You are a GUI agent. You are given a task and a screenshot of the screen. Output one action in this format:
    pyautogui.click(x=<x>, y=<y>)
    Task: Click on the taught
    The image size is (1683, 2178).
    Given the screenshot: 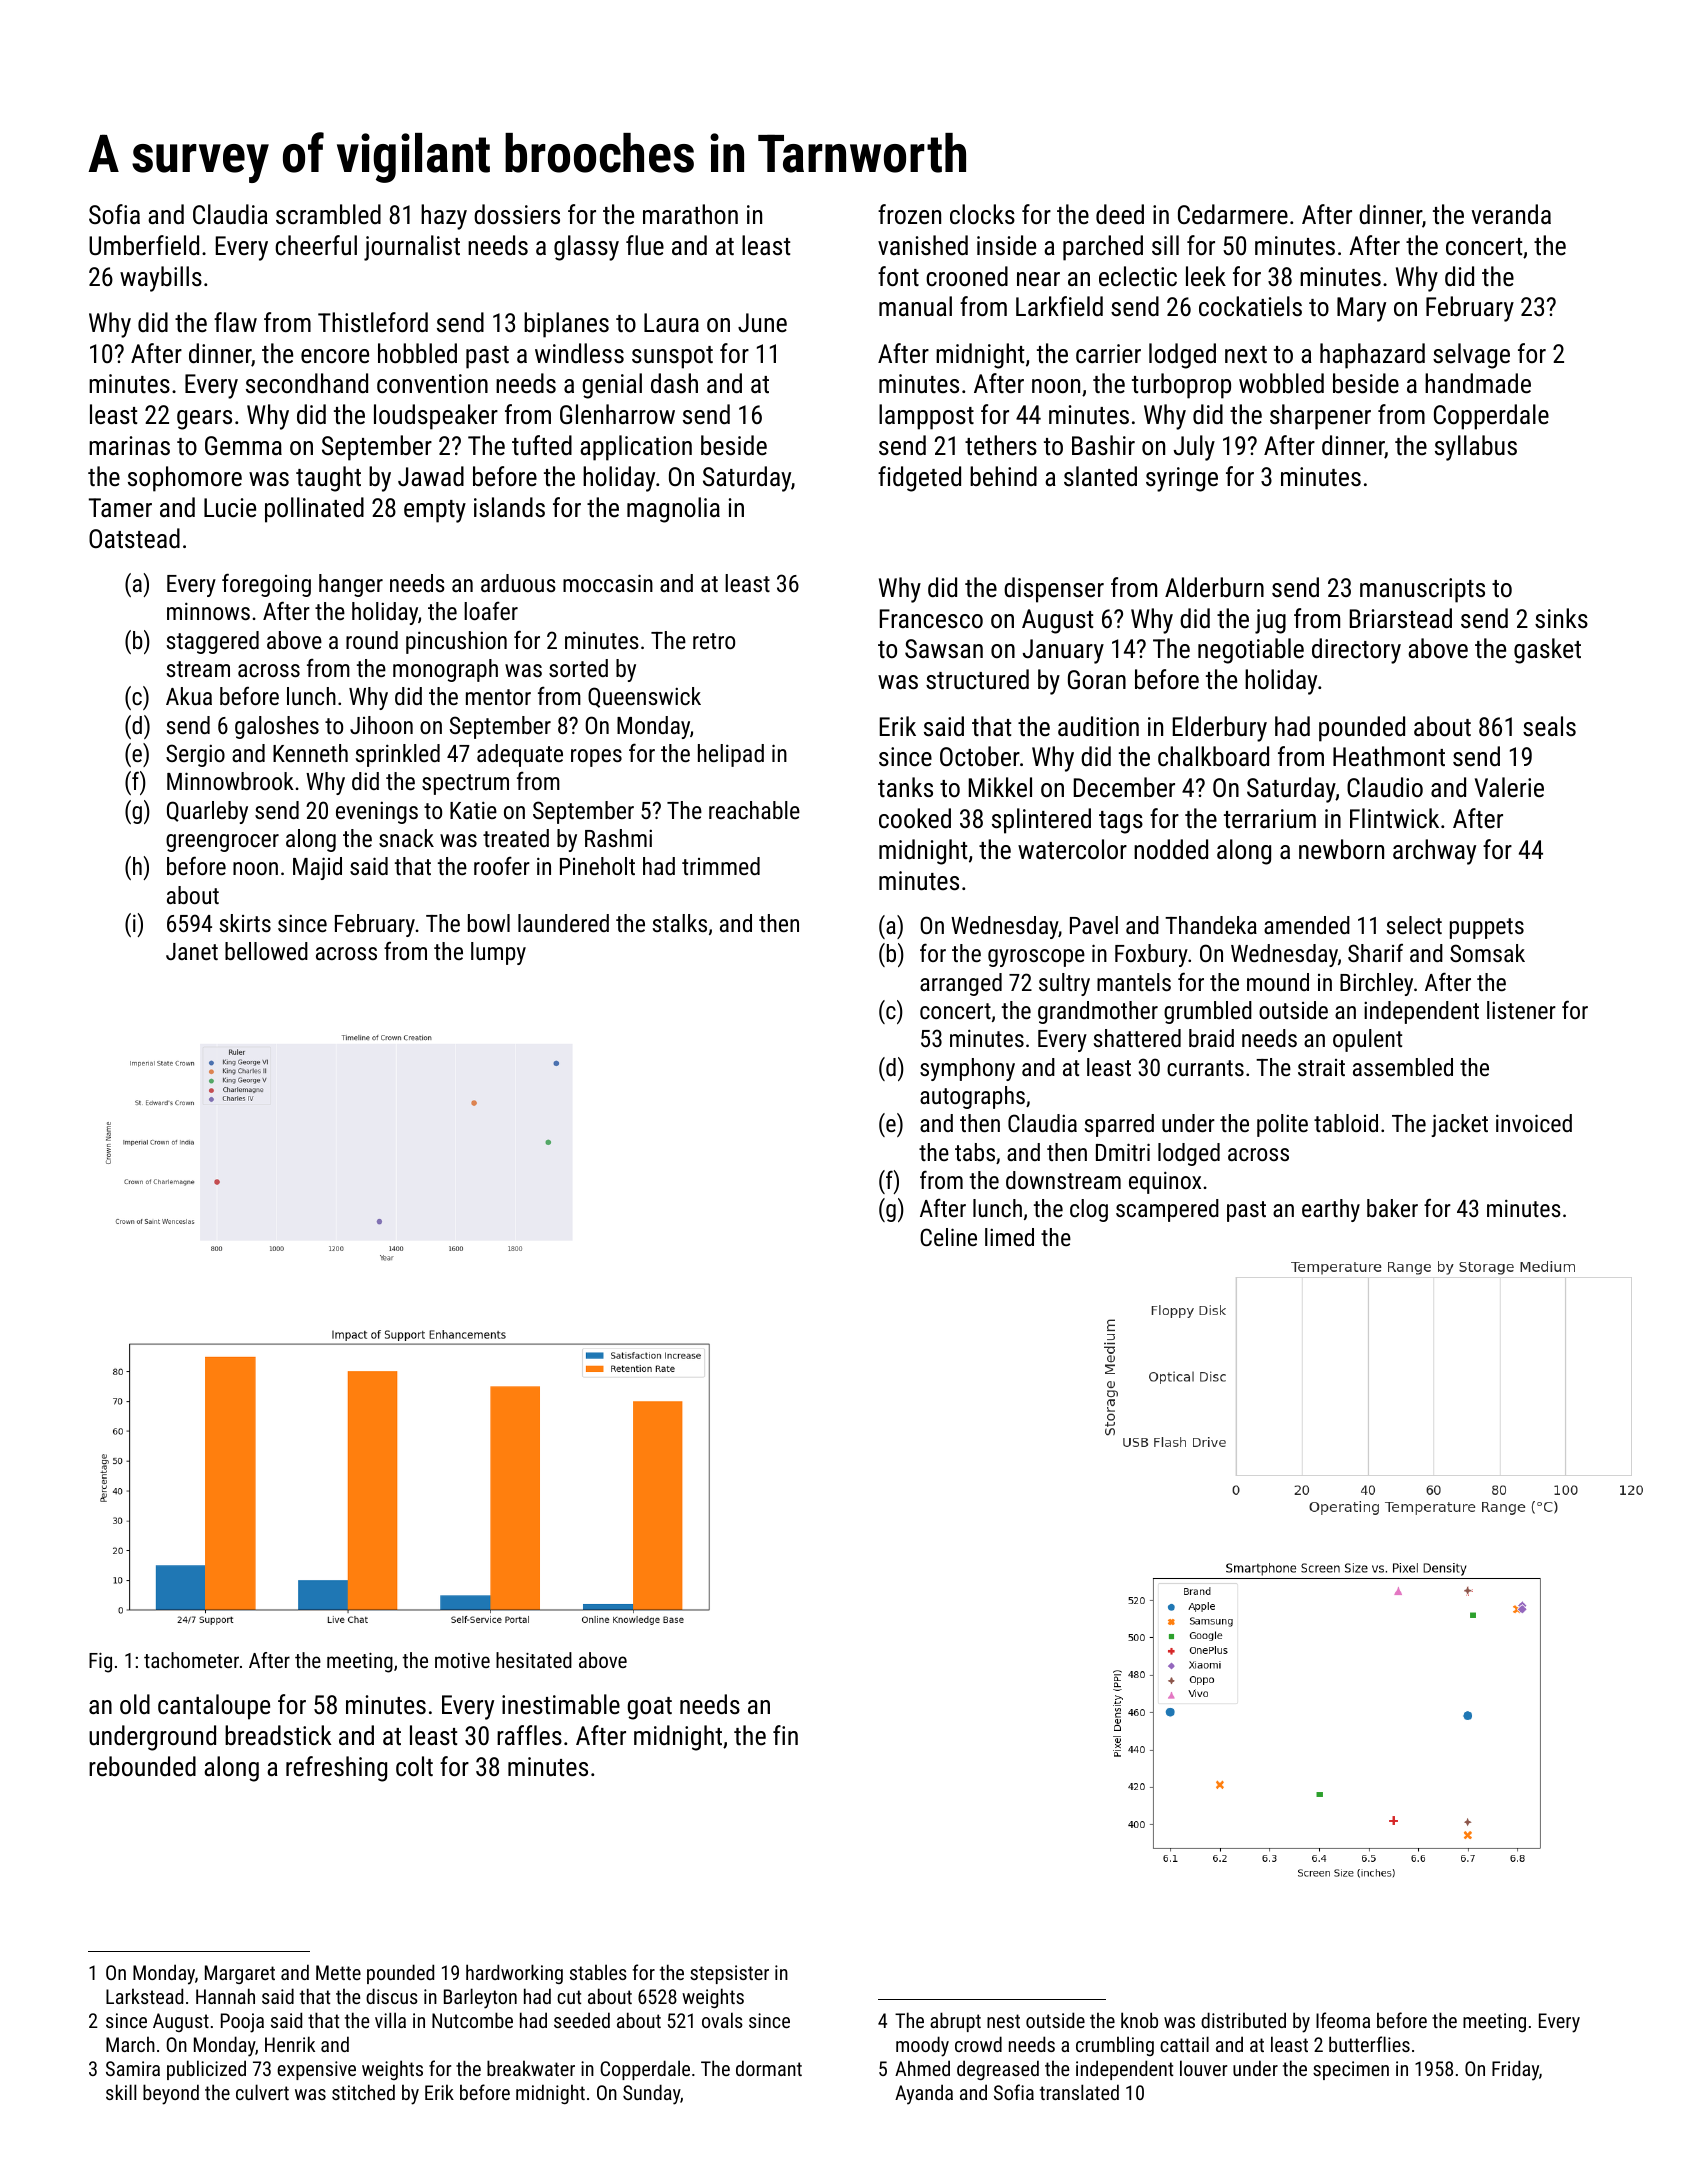 What is the action you would take?
    pyautogui.click(x=328, y=479)
